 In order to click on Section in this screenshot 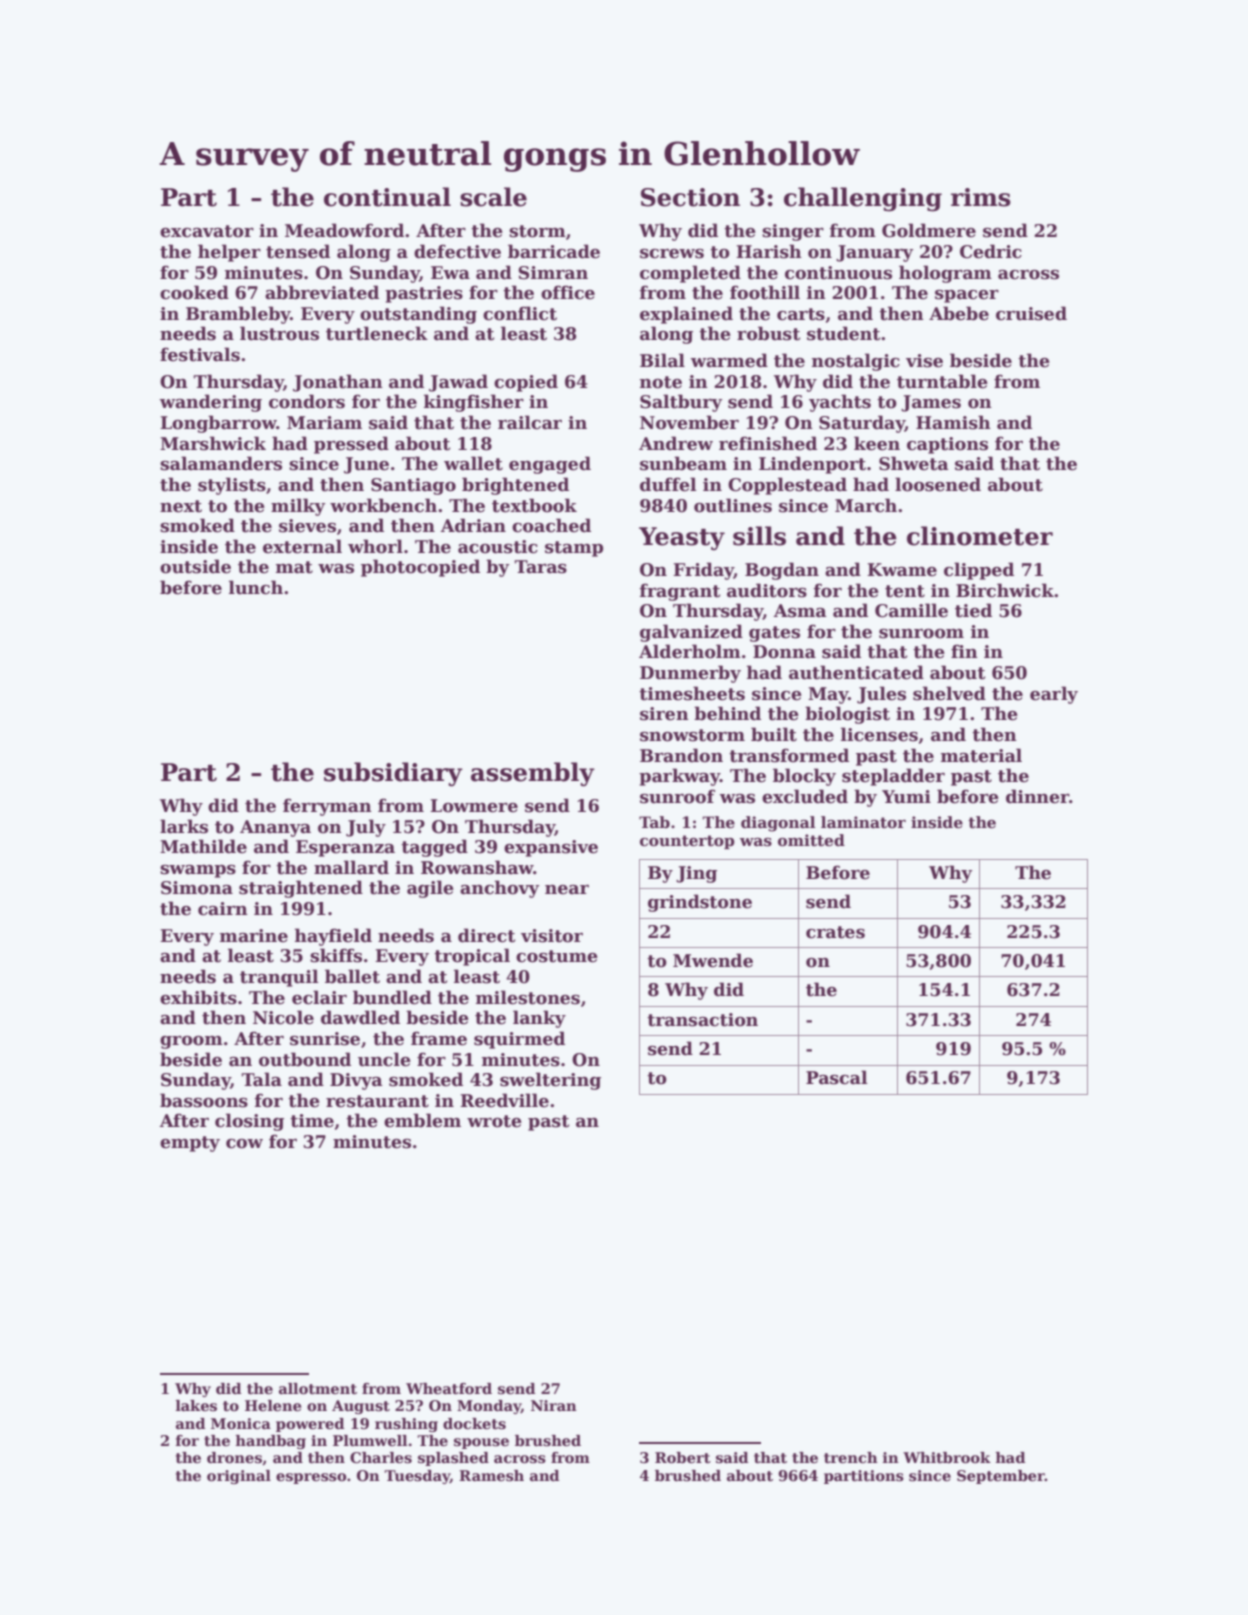, I will do `click(690, 197)`.
